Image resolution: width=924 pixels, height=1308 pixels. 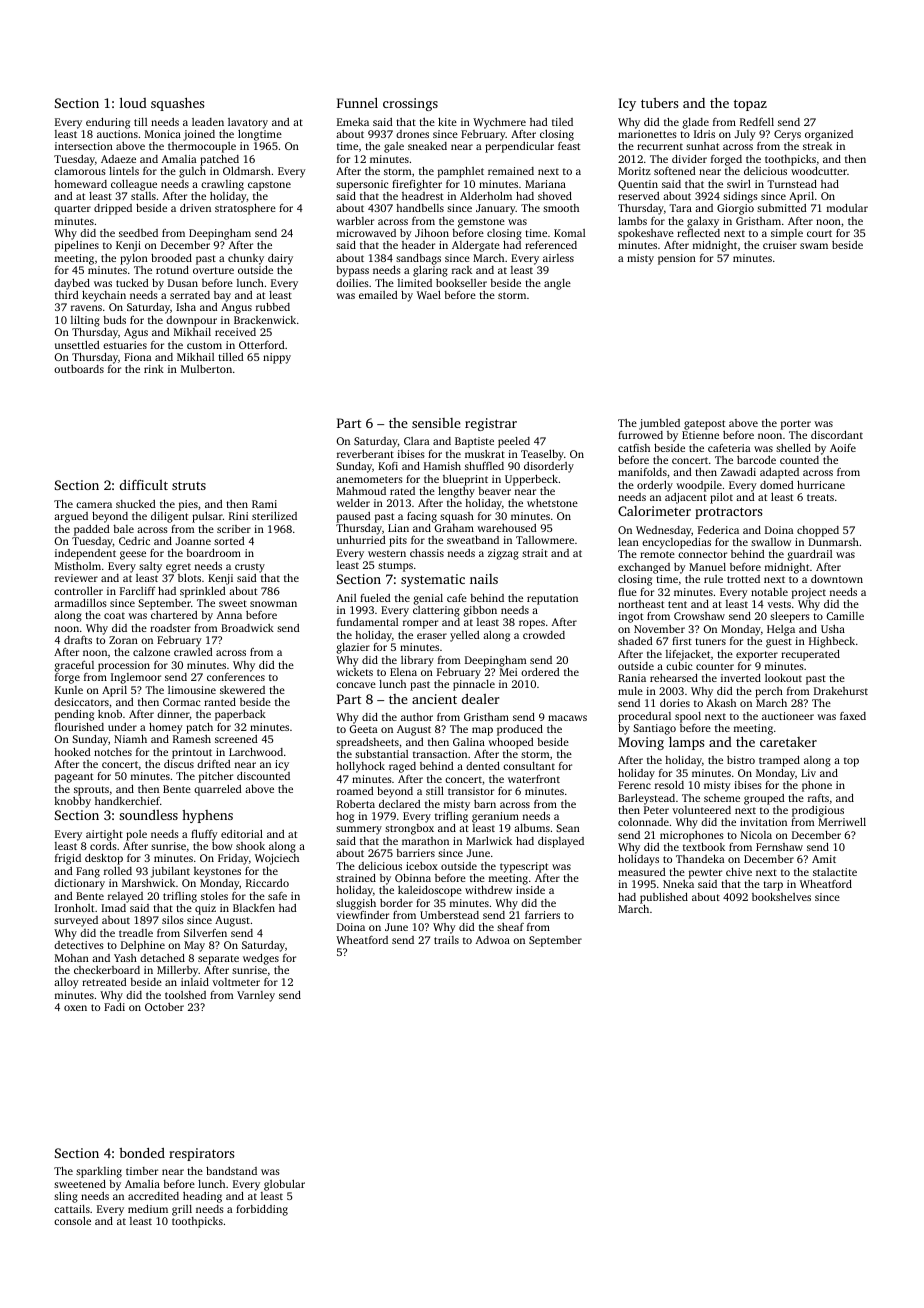 What do you see at coordinates (214, 896) in the page?
I see `stoles` at bounding box center [214, 896].
